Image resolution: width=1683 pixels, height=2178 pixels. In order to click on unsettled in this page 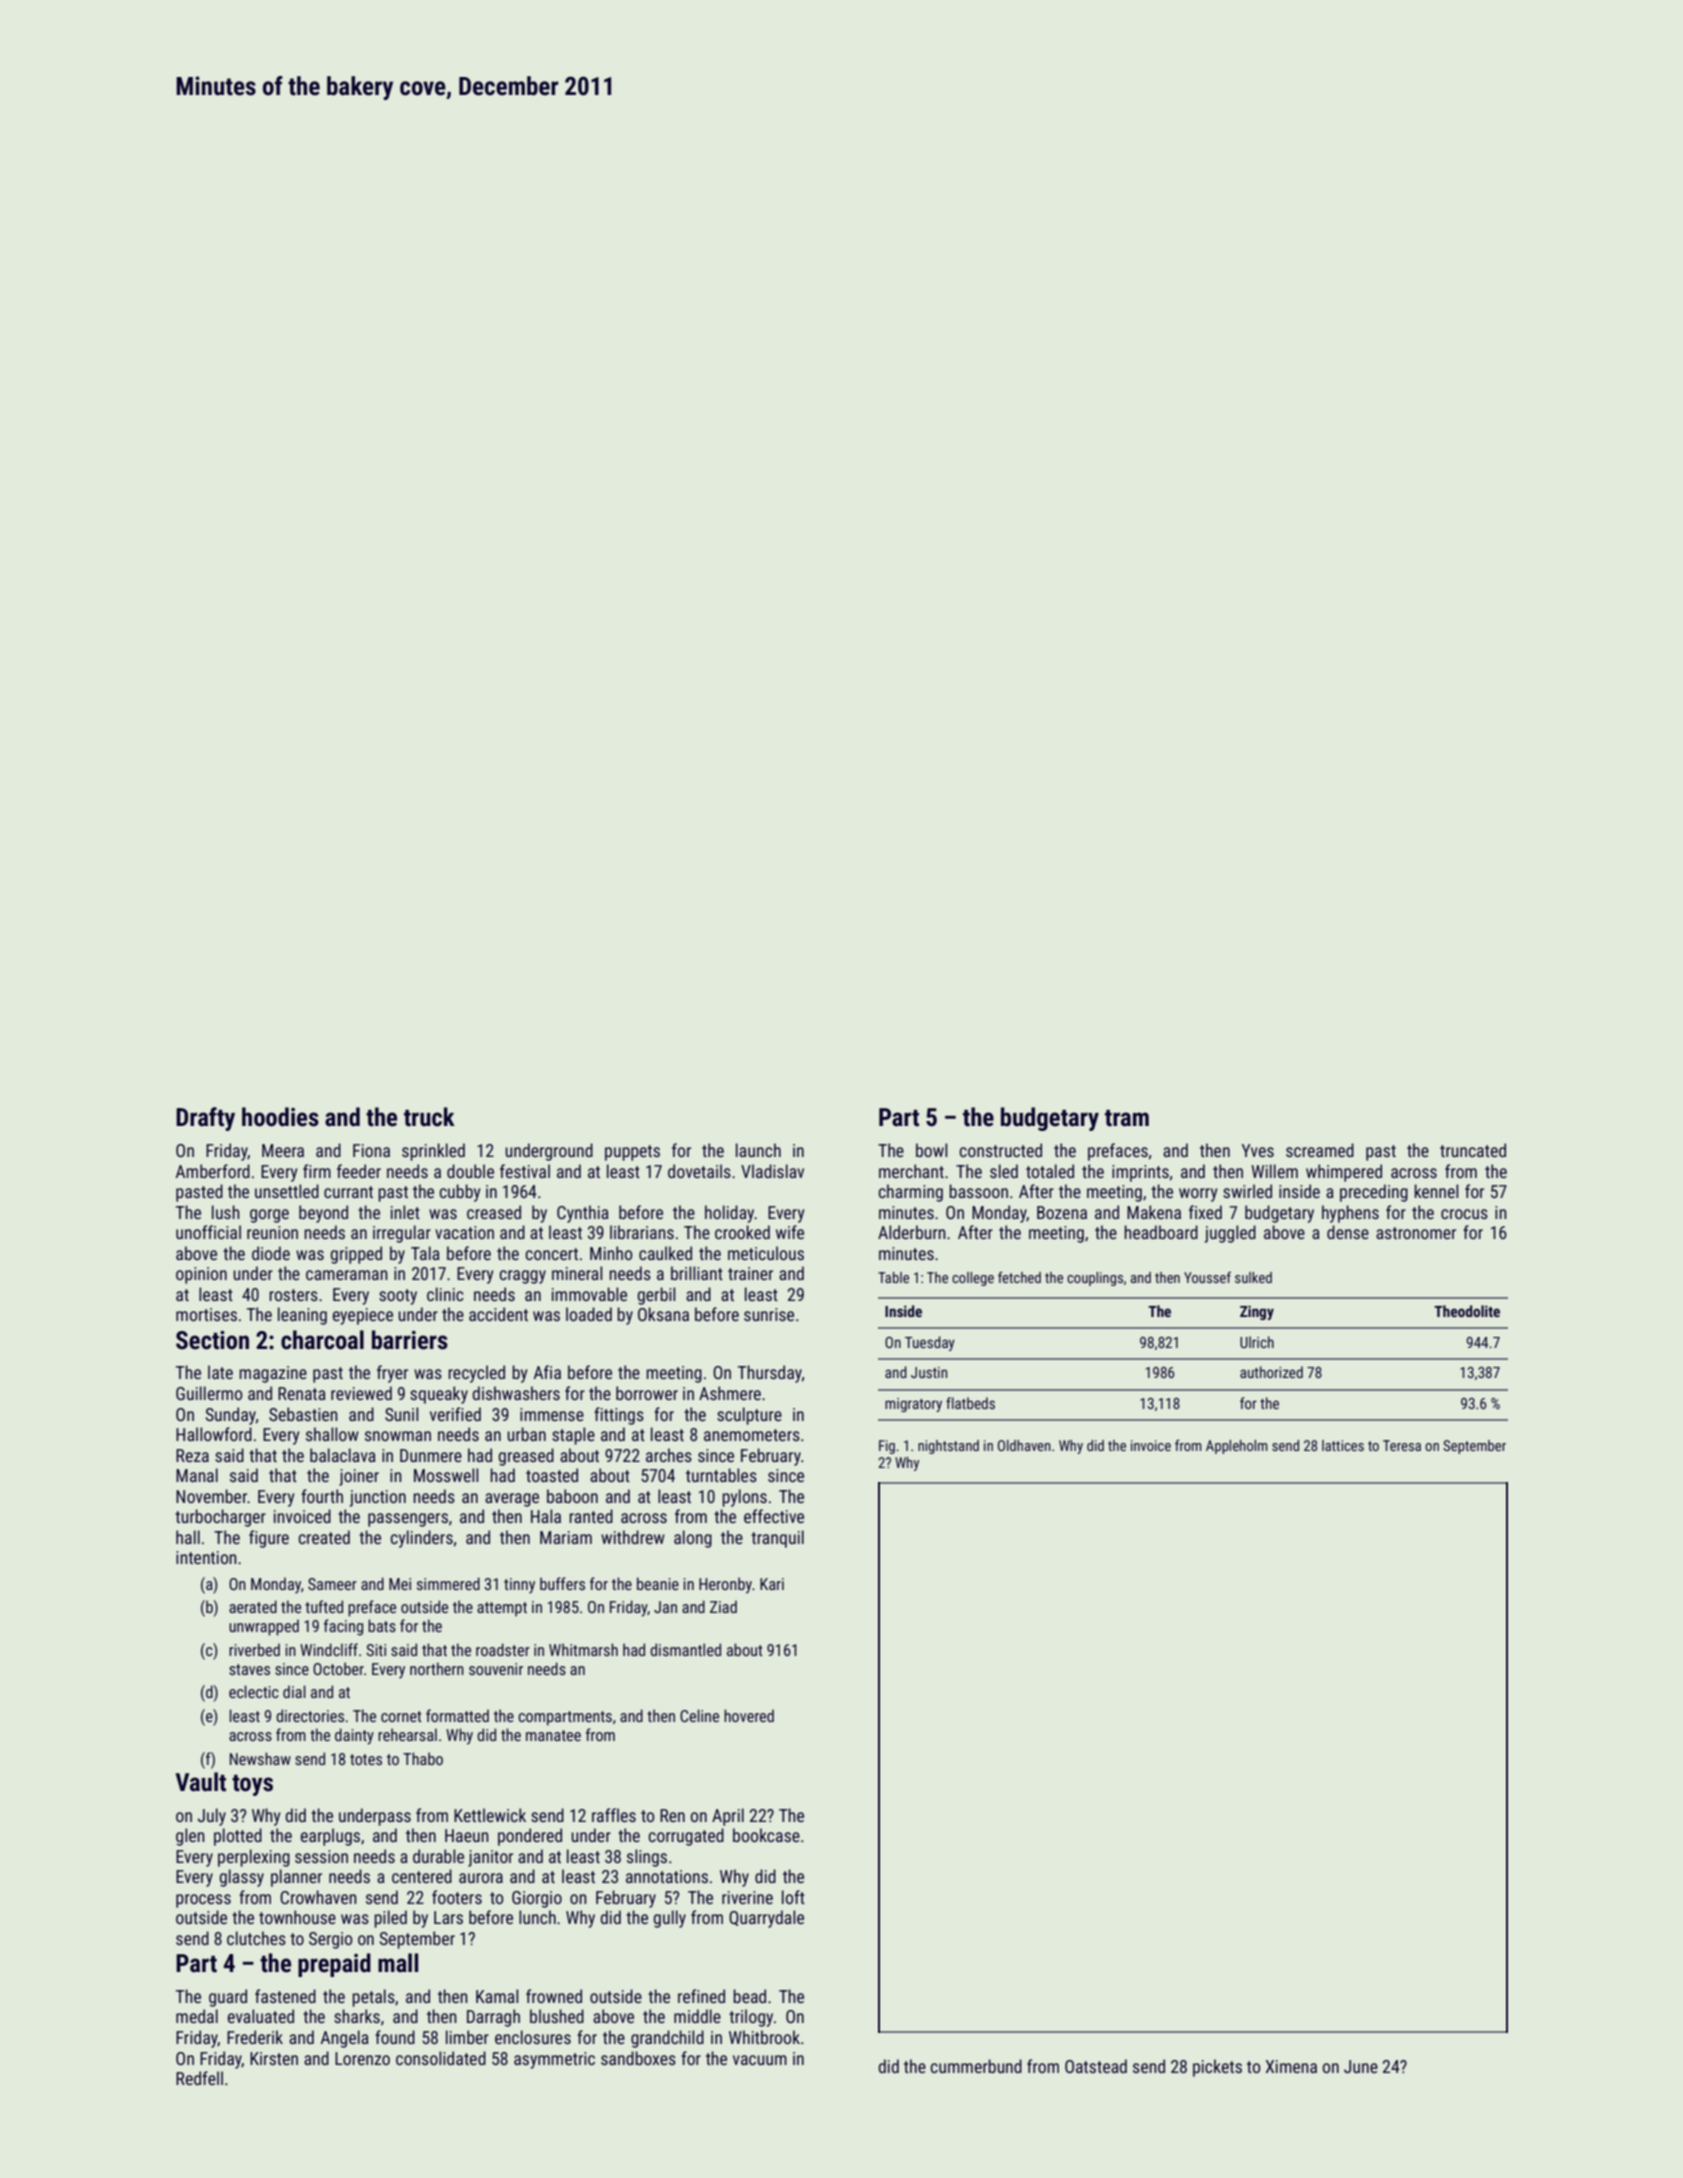, I will do `click(287, 1191)`.
